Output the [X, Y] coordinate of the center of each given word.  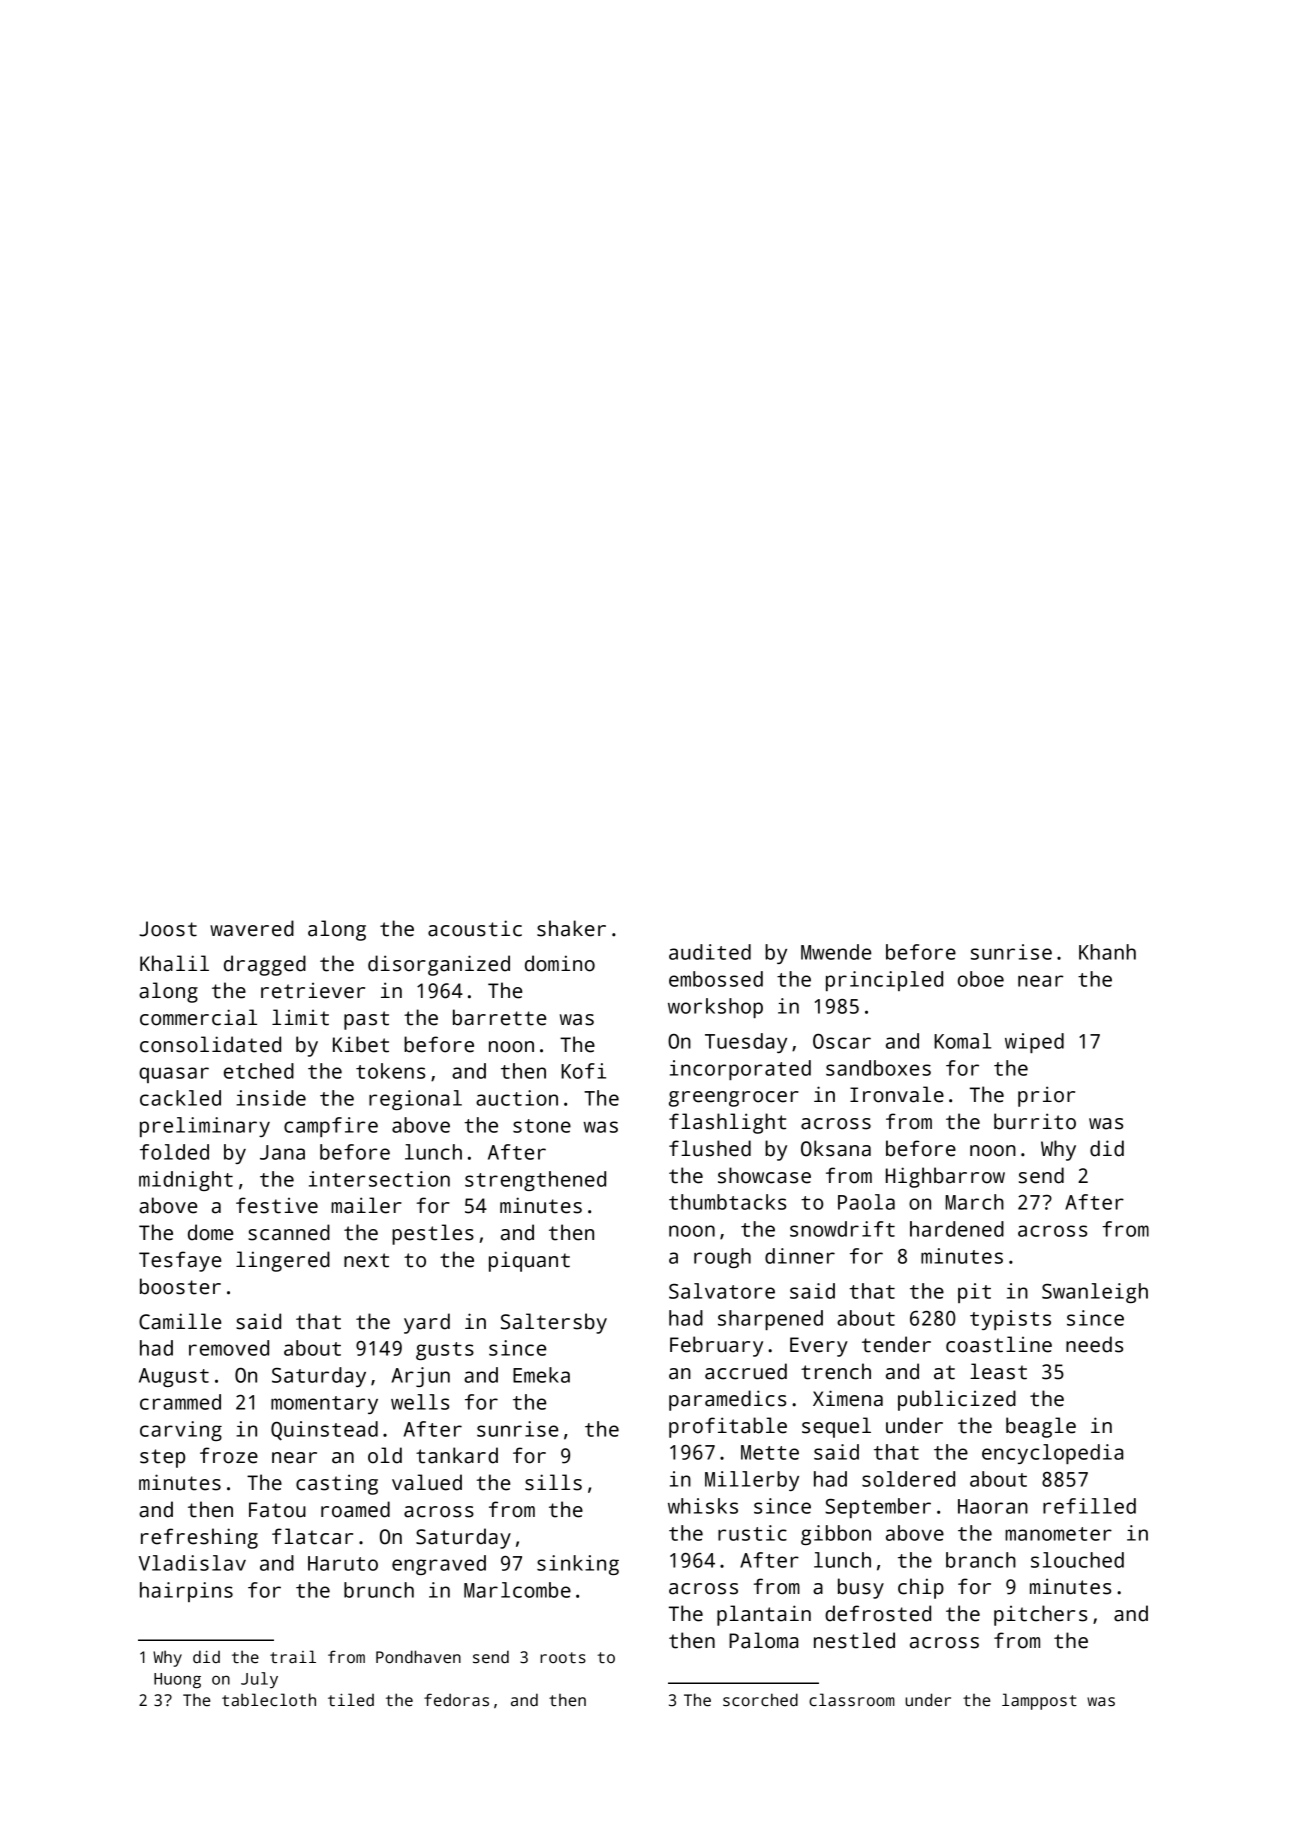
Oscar [842, 1041]
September [878, 1508]
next [366, 1260]
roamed [355, 1509]
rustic [752, 1533]
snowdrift [842, 1229]
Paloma [763, 1640]
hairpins [186, 1592]
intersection [379, 1179]
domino [560, 963]
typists [1010, 1320]
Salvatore [722, 1291]
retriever [313, 991]
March [975, 1202]
